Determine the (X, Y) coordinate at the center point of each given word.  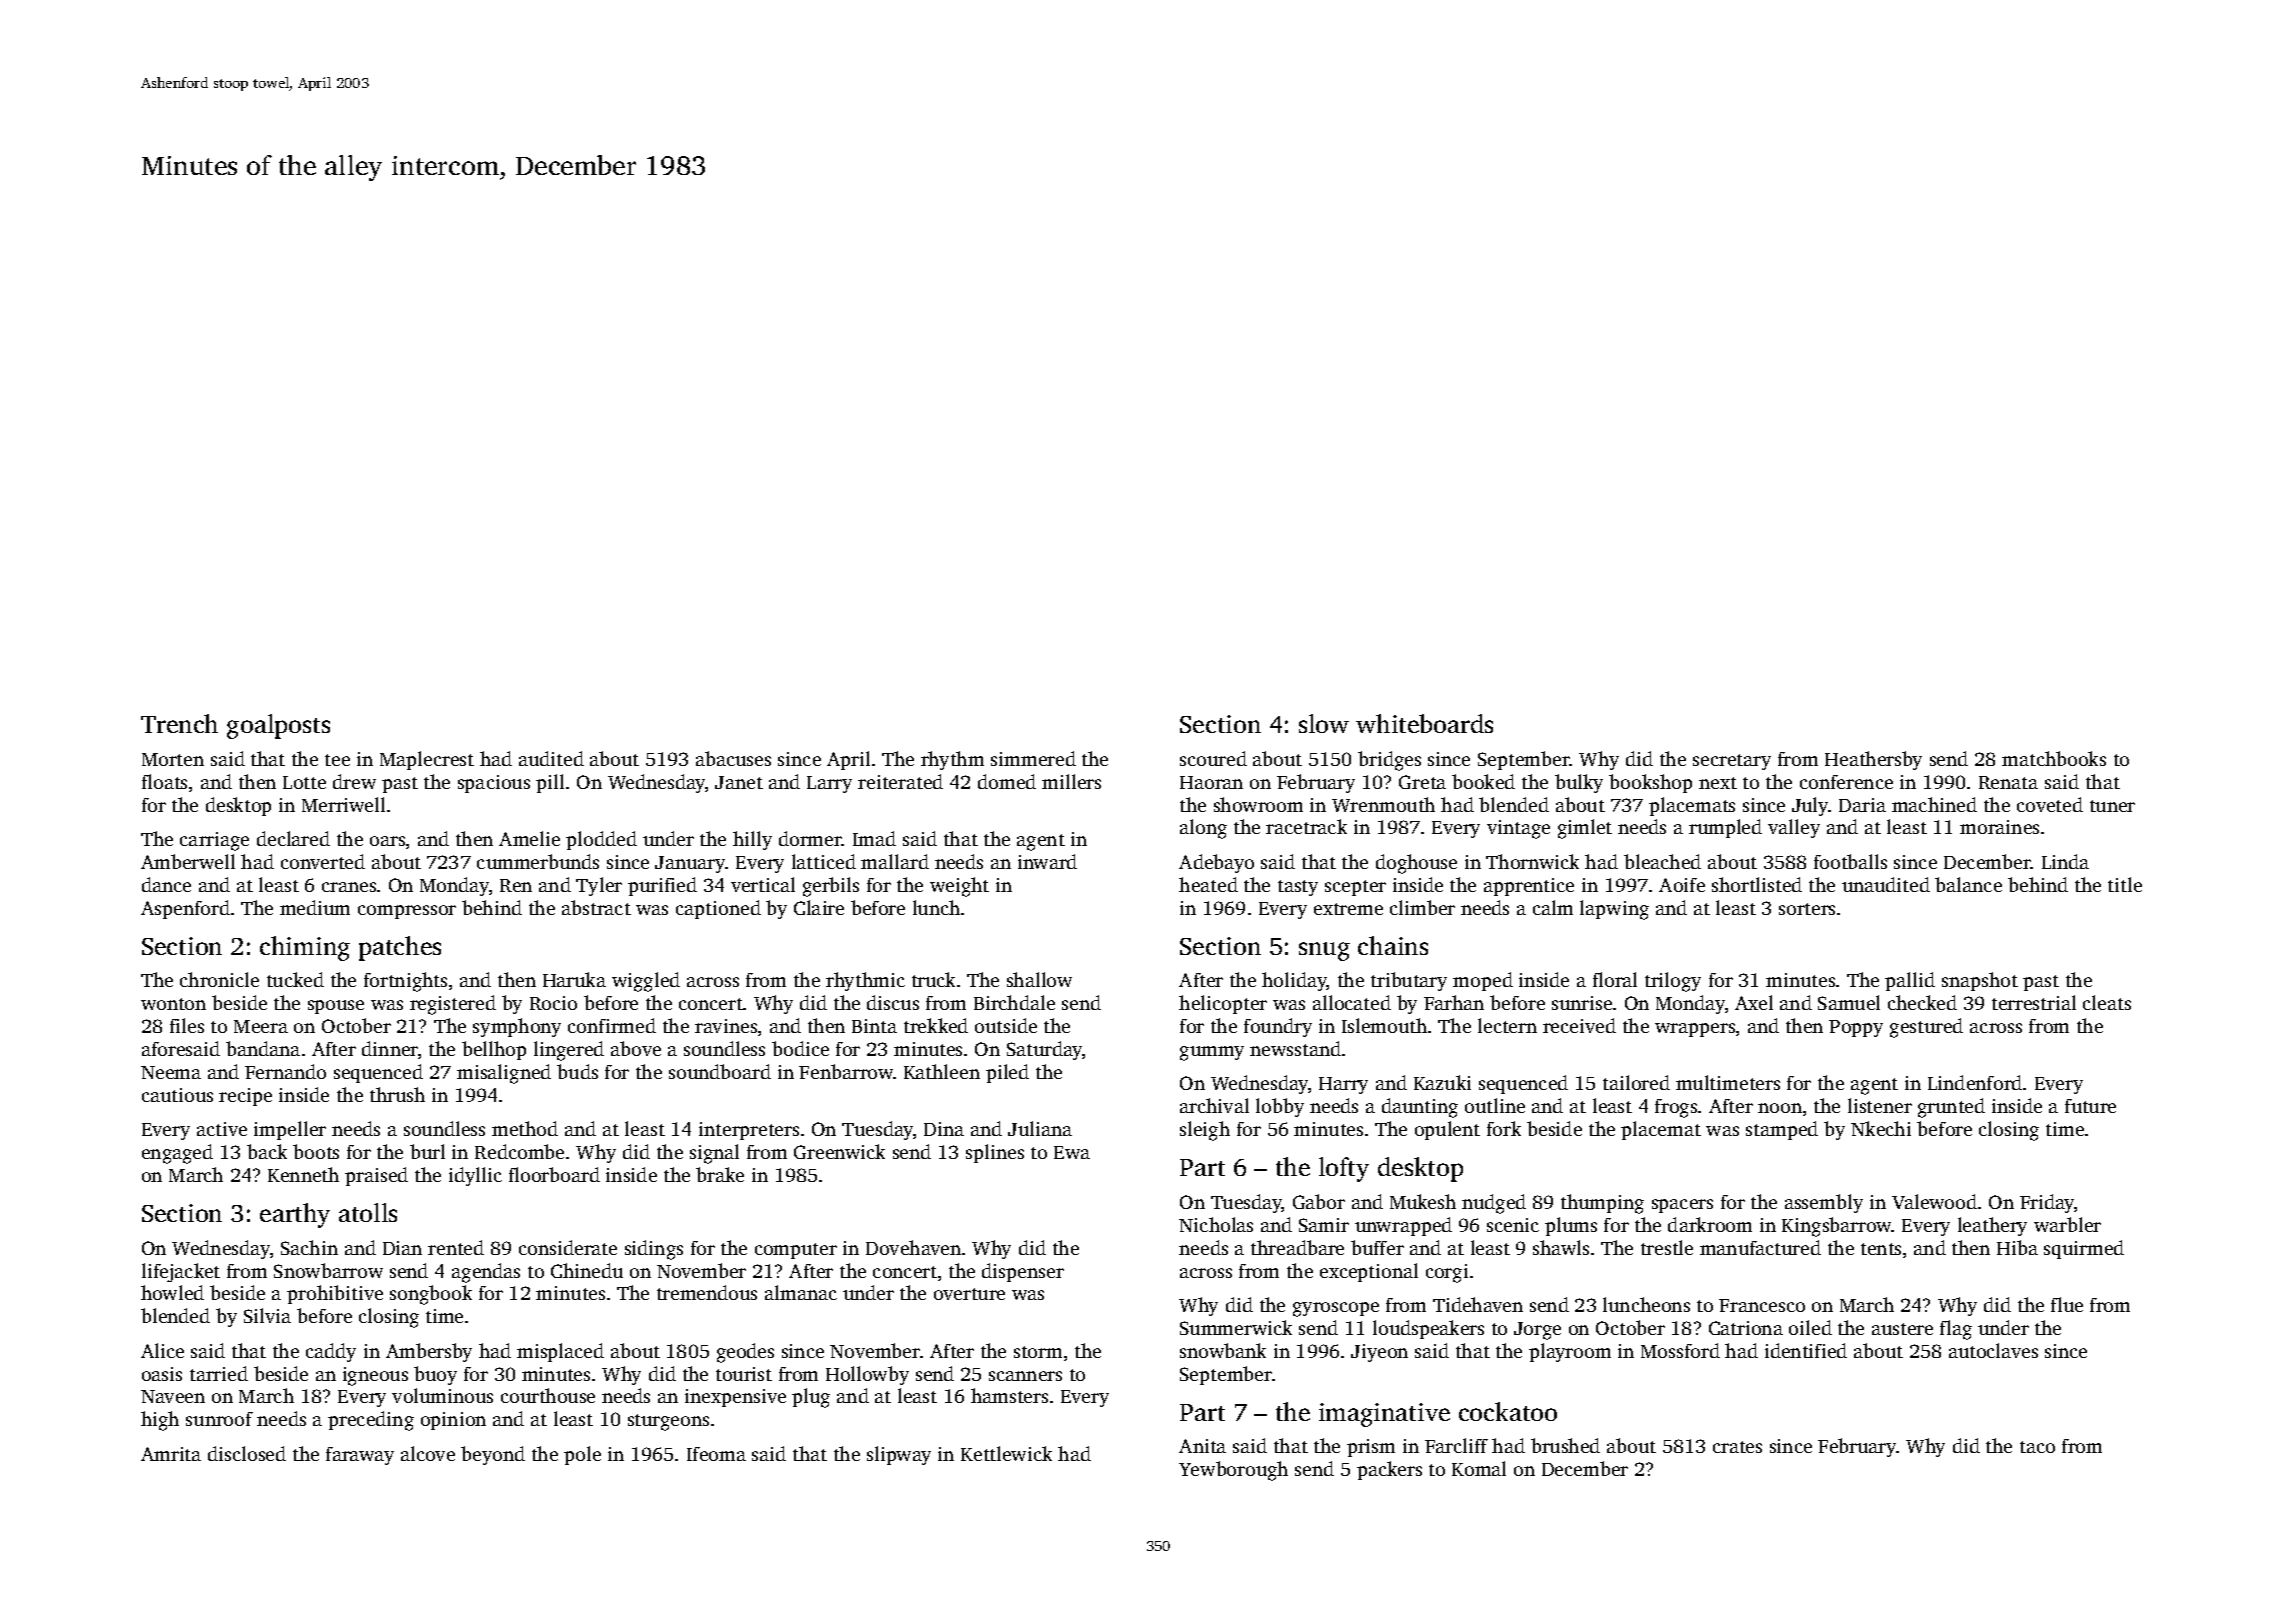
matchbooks (2054, 758)
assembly (1824, 1203)
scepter (1355, 888)
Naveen (173, 1396)
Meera (261, 1026)
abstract (596, 907)
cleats (2107, 1002)
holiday (1294, 981)
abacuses (733, 758)
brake (720, 1174)
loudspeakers (1428, 1329)
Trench (179, 723)
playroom (1570, 1352)
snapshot (1980, 981)
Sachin (309, 1247)
